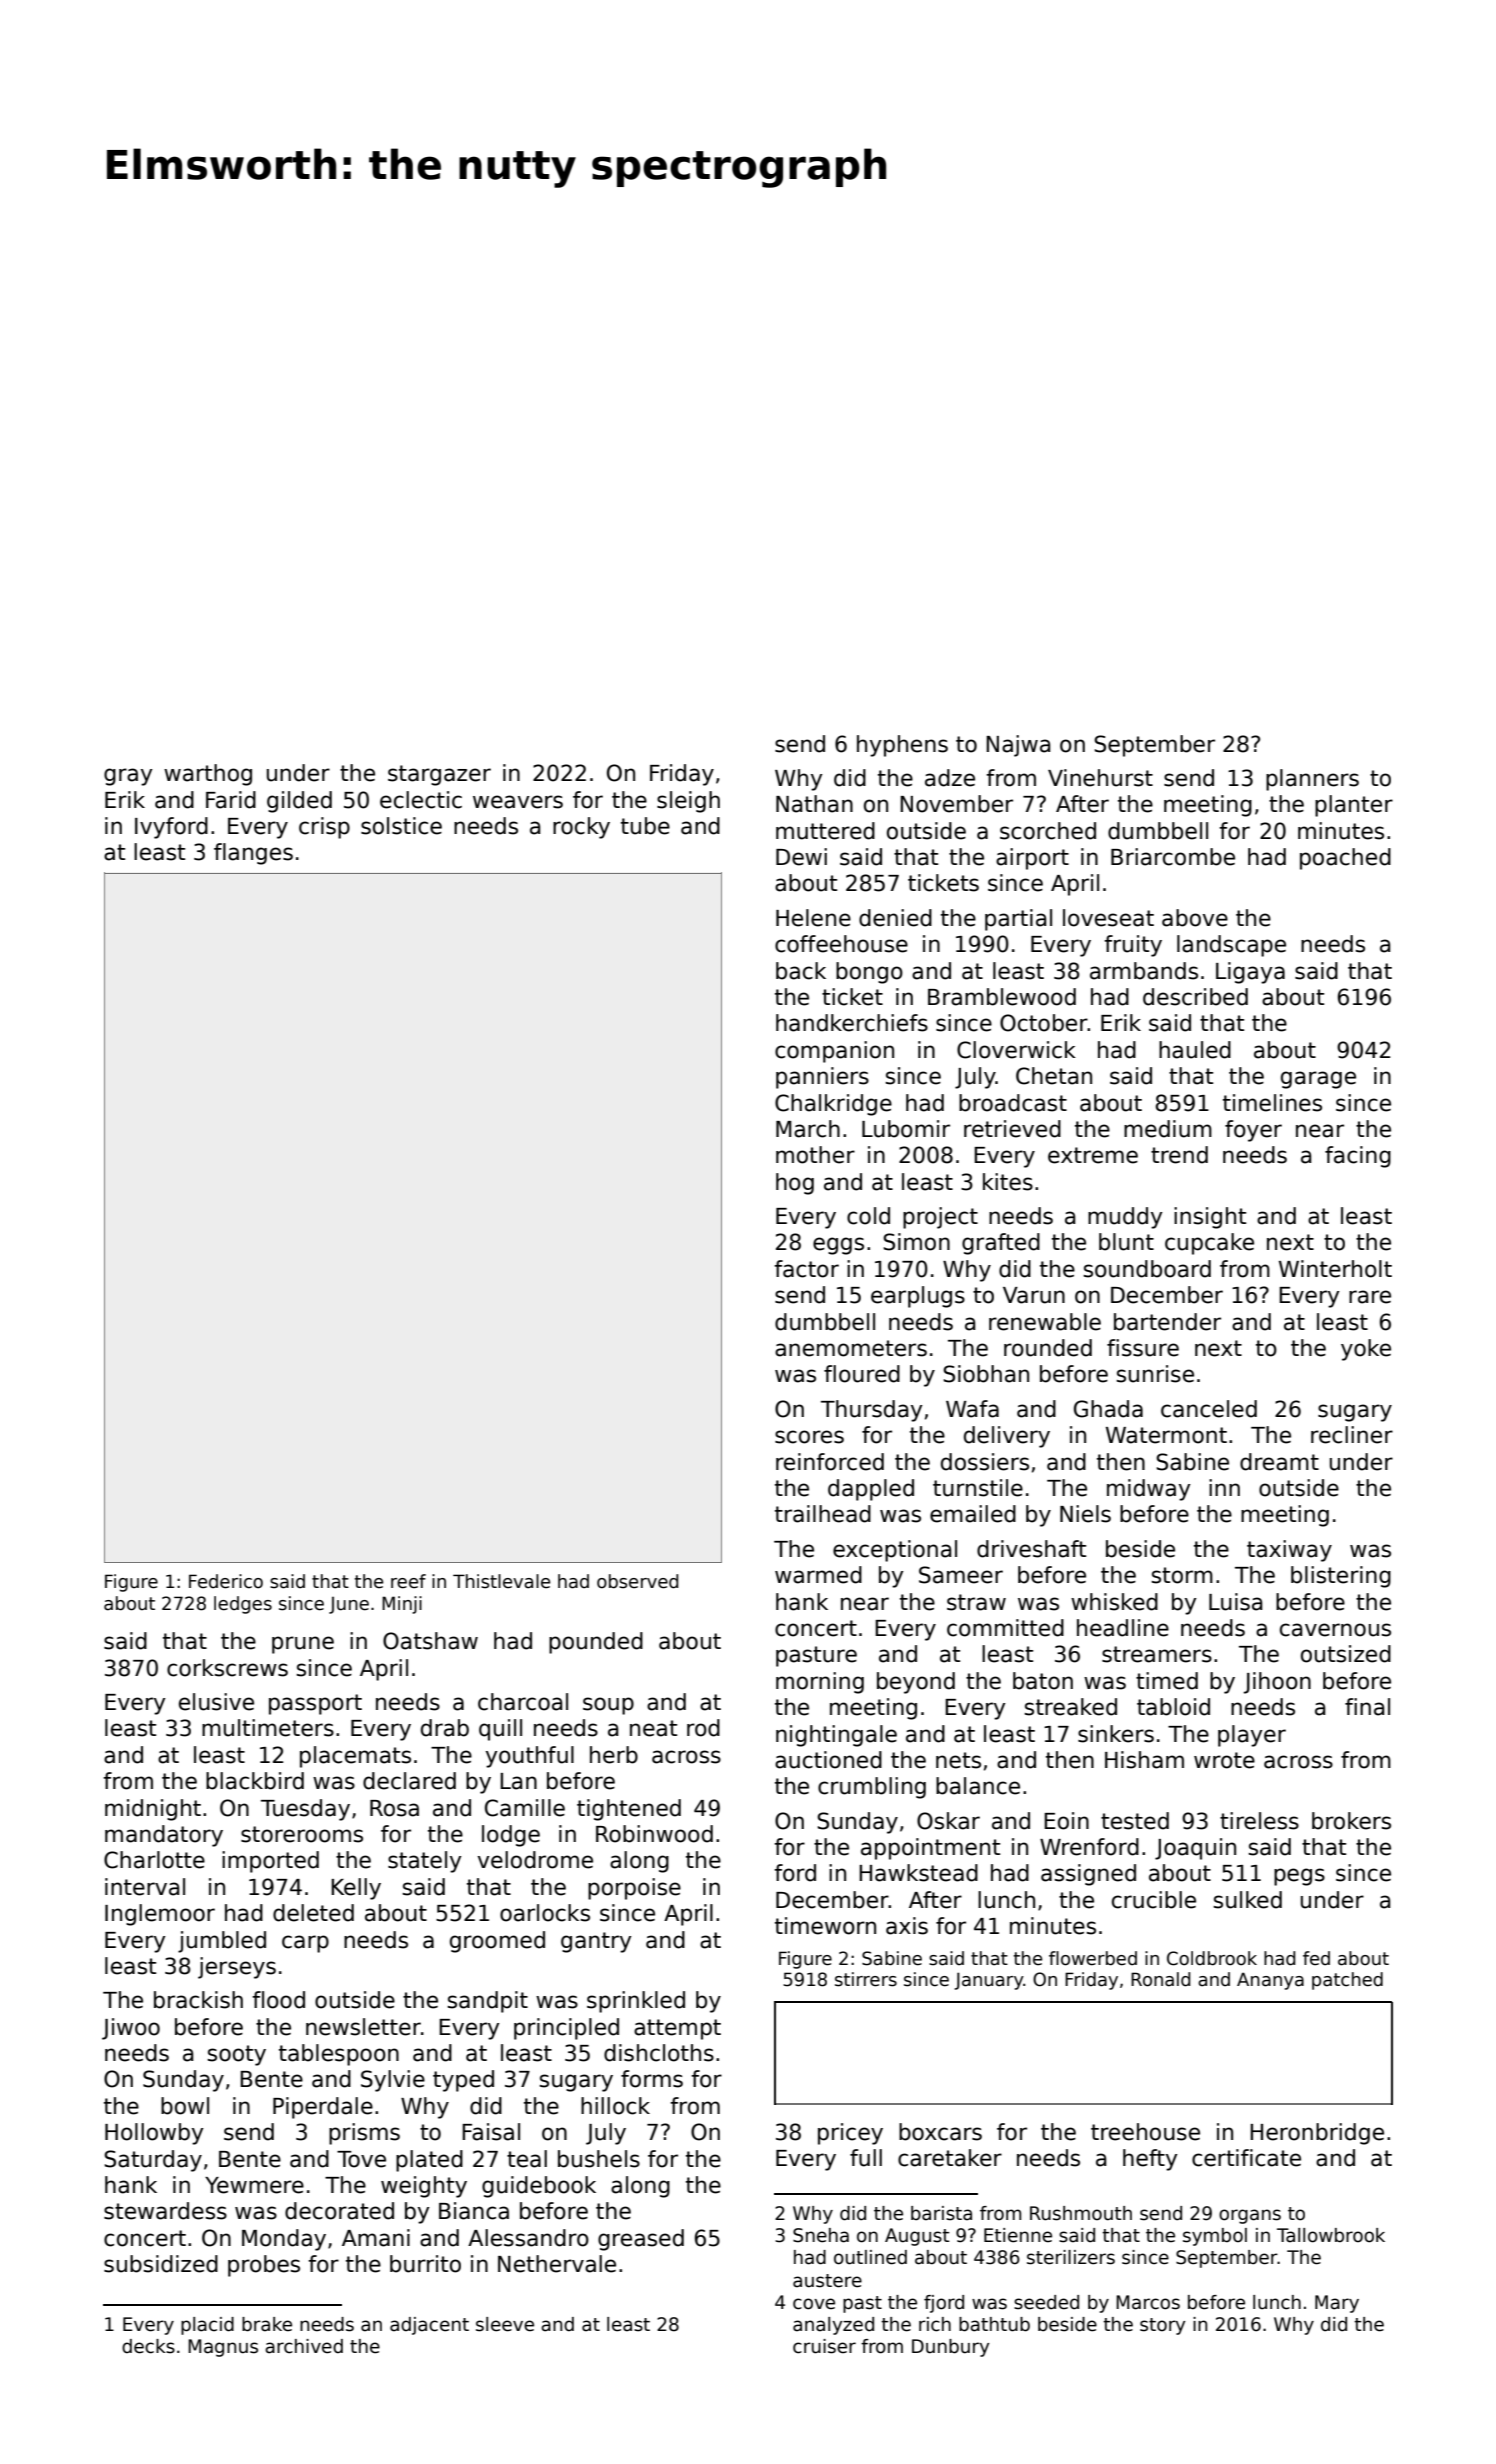 This document has width=1496, height=2464. Describe the element at coordinates (1144, 1760) in the document. I see `Hisham` at that location.
